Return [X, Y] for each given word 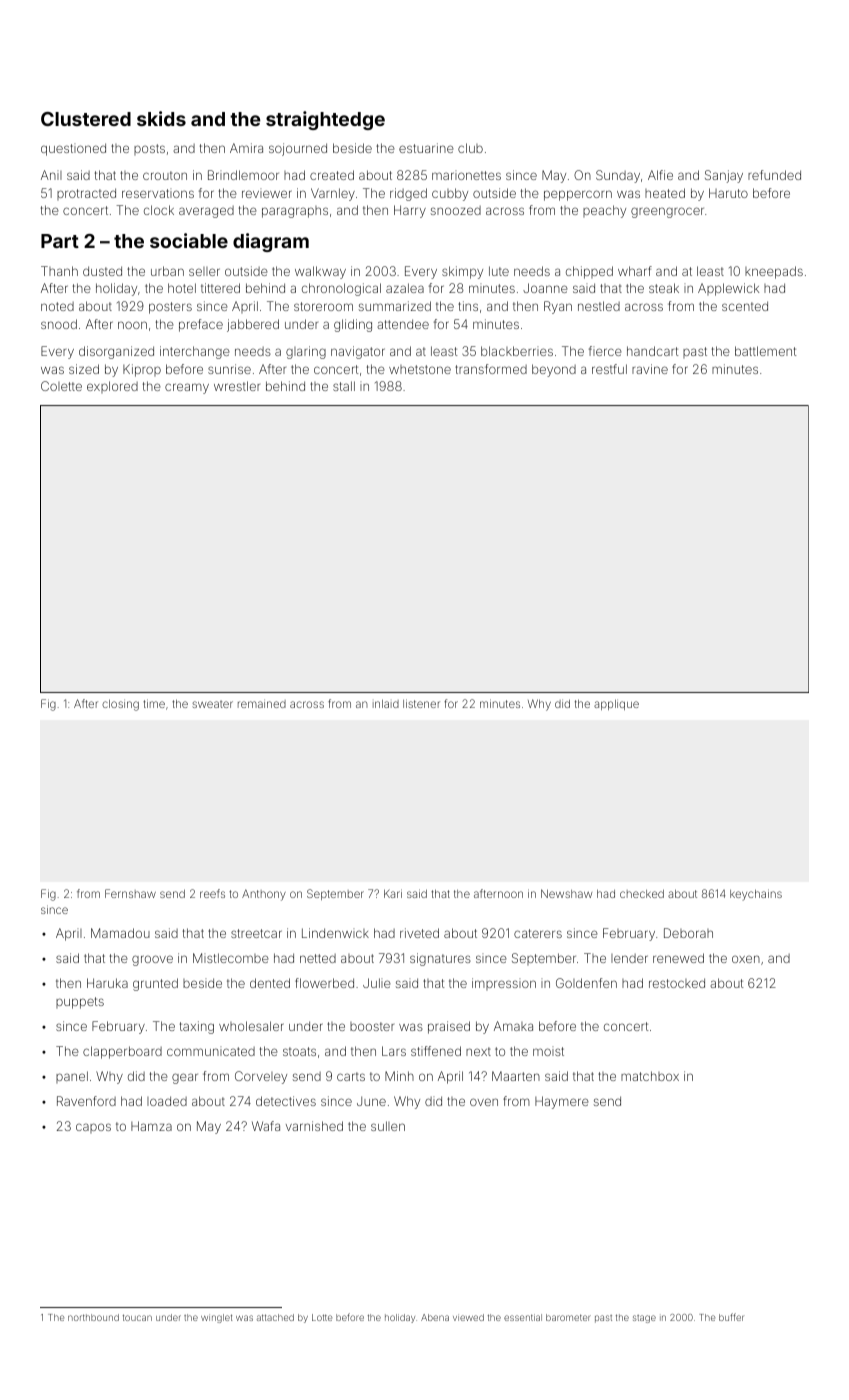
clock [159, 210]
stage [644, 1319]
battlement [765, 351]
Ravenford [86, 1101]
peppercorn [578, 195]
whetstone [420, 369]
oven [484, 1102]
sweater [212, 704]
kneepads [774, 272]
